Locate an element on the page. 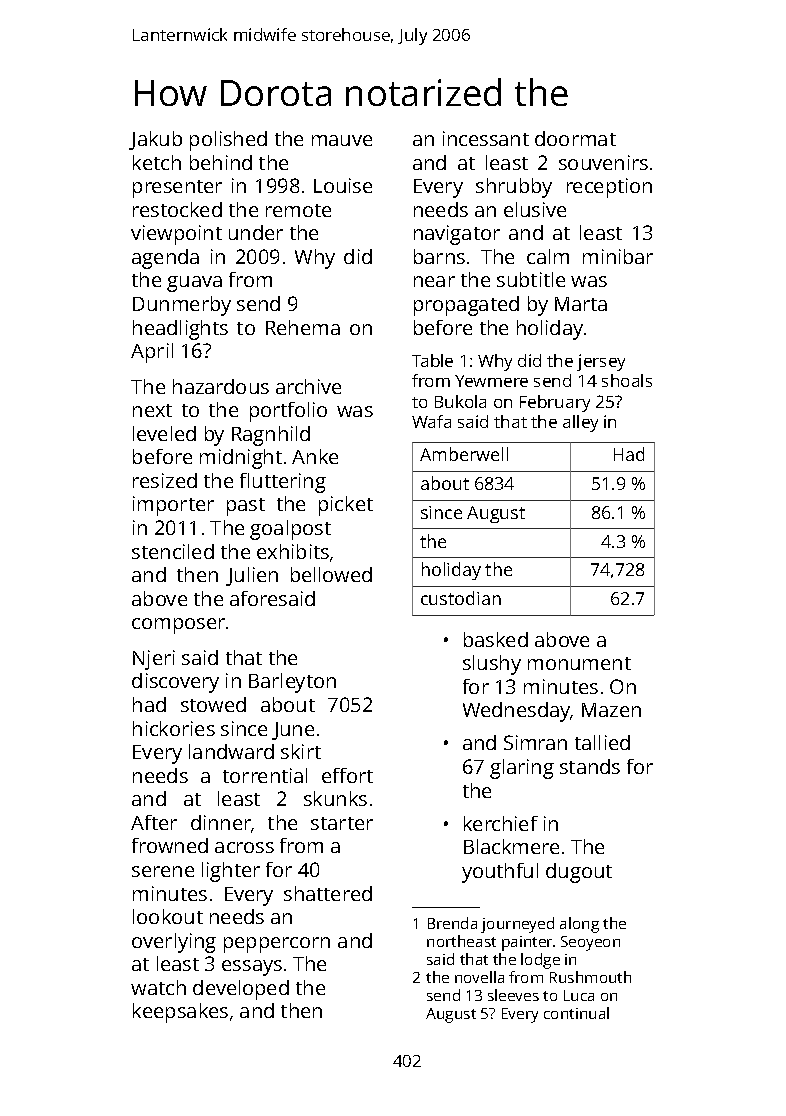 This image has width=786, height=1116. doormat is located at coordinates (575, 138).
